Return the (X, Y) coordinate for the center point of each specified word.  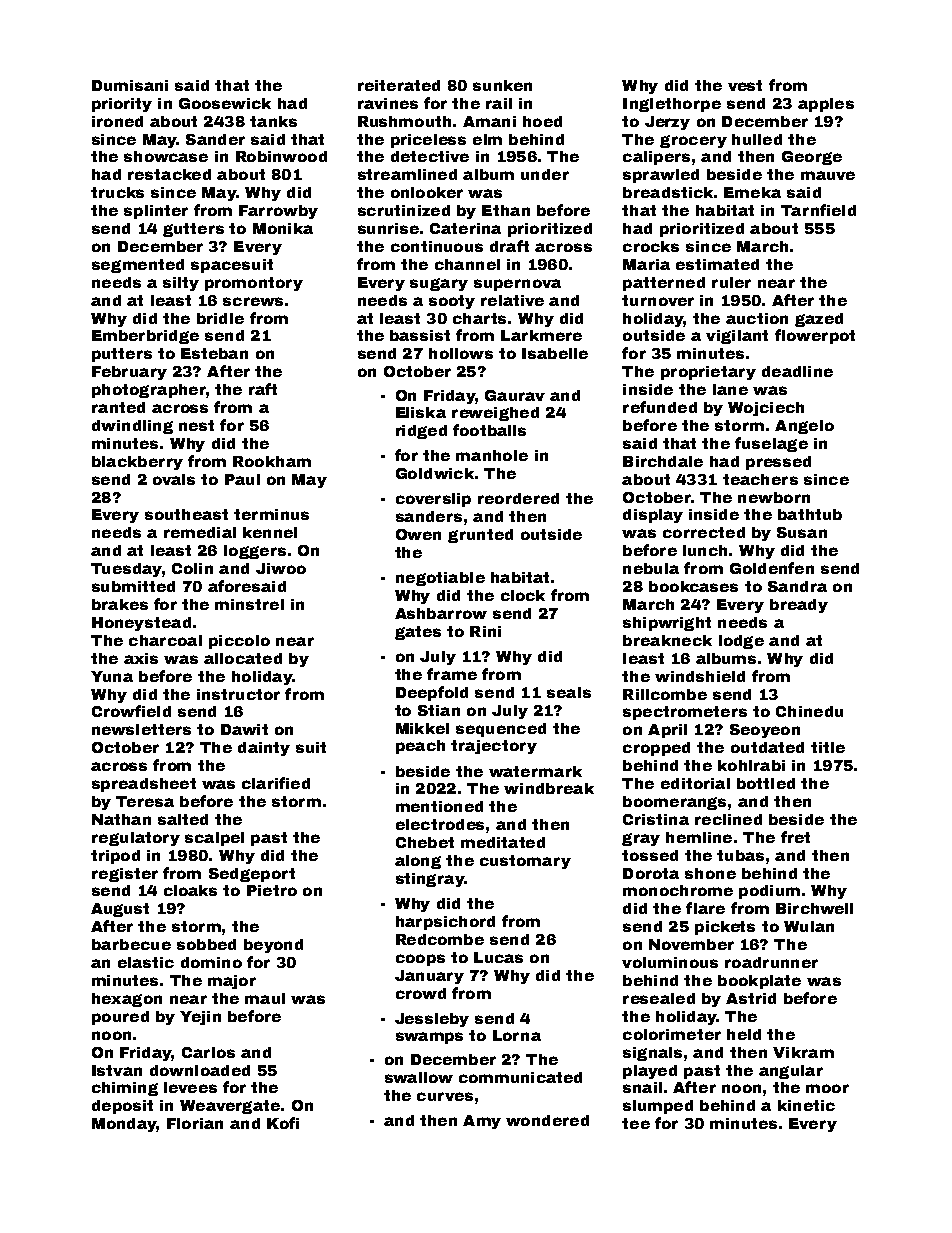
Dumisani (130, 85)
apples (826, 105)
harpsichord (445, 923)
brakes (120, 604)
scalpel (214, 839)
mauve (828, 175)
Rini (485, 631)
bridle (220, 318)
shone (710, 873)
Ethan (506, 210)
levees (190, 1087)
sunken (502, 85)
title (828, 747)
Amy (482, 1122)
